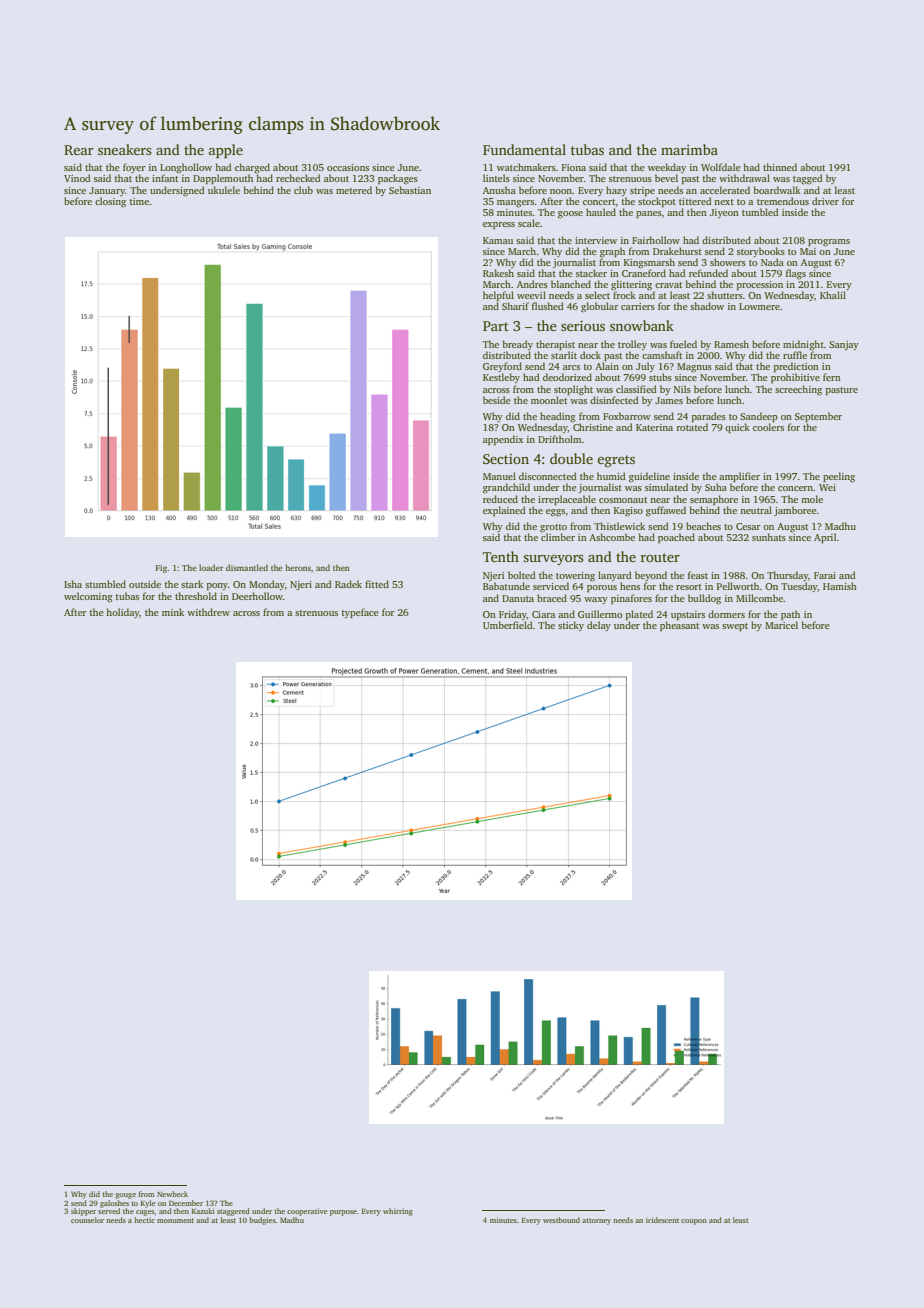  What do you see at coordinates (651, 576) in the screenshot?
I see `beyond` at bounding box center [651, 576].
